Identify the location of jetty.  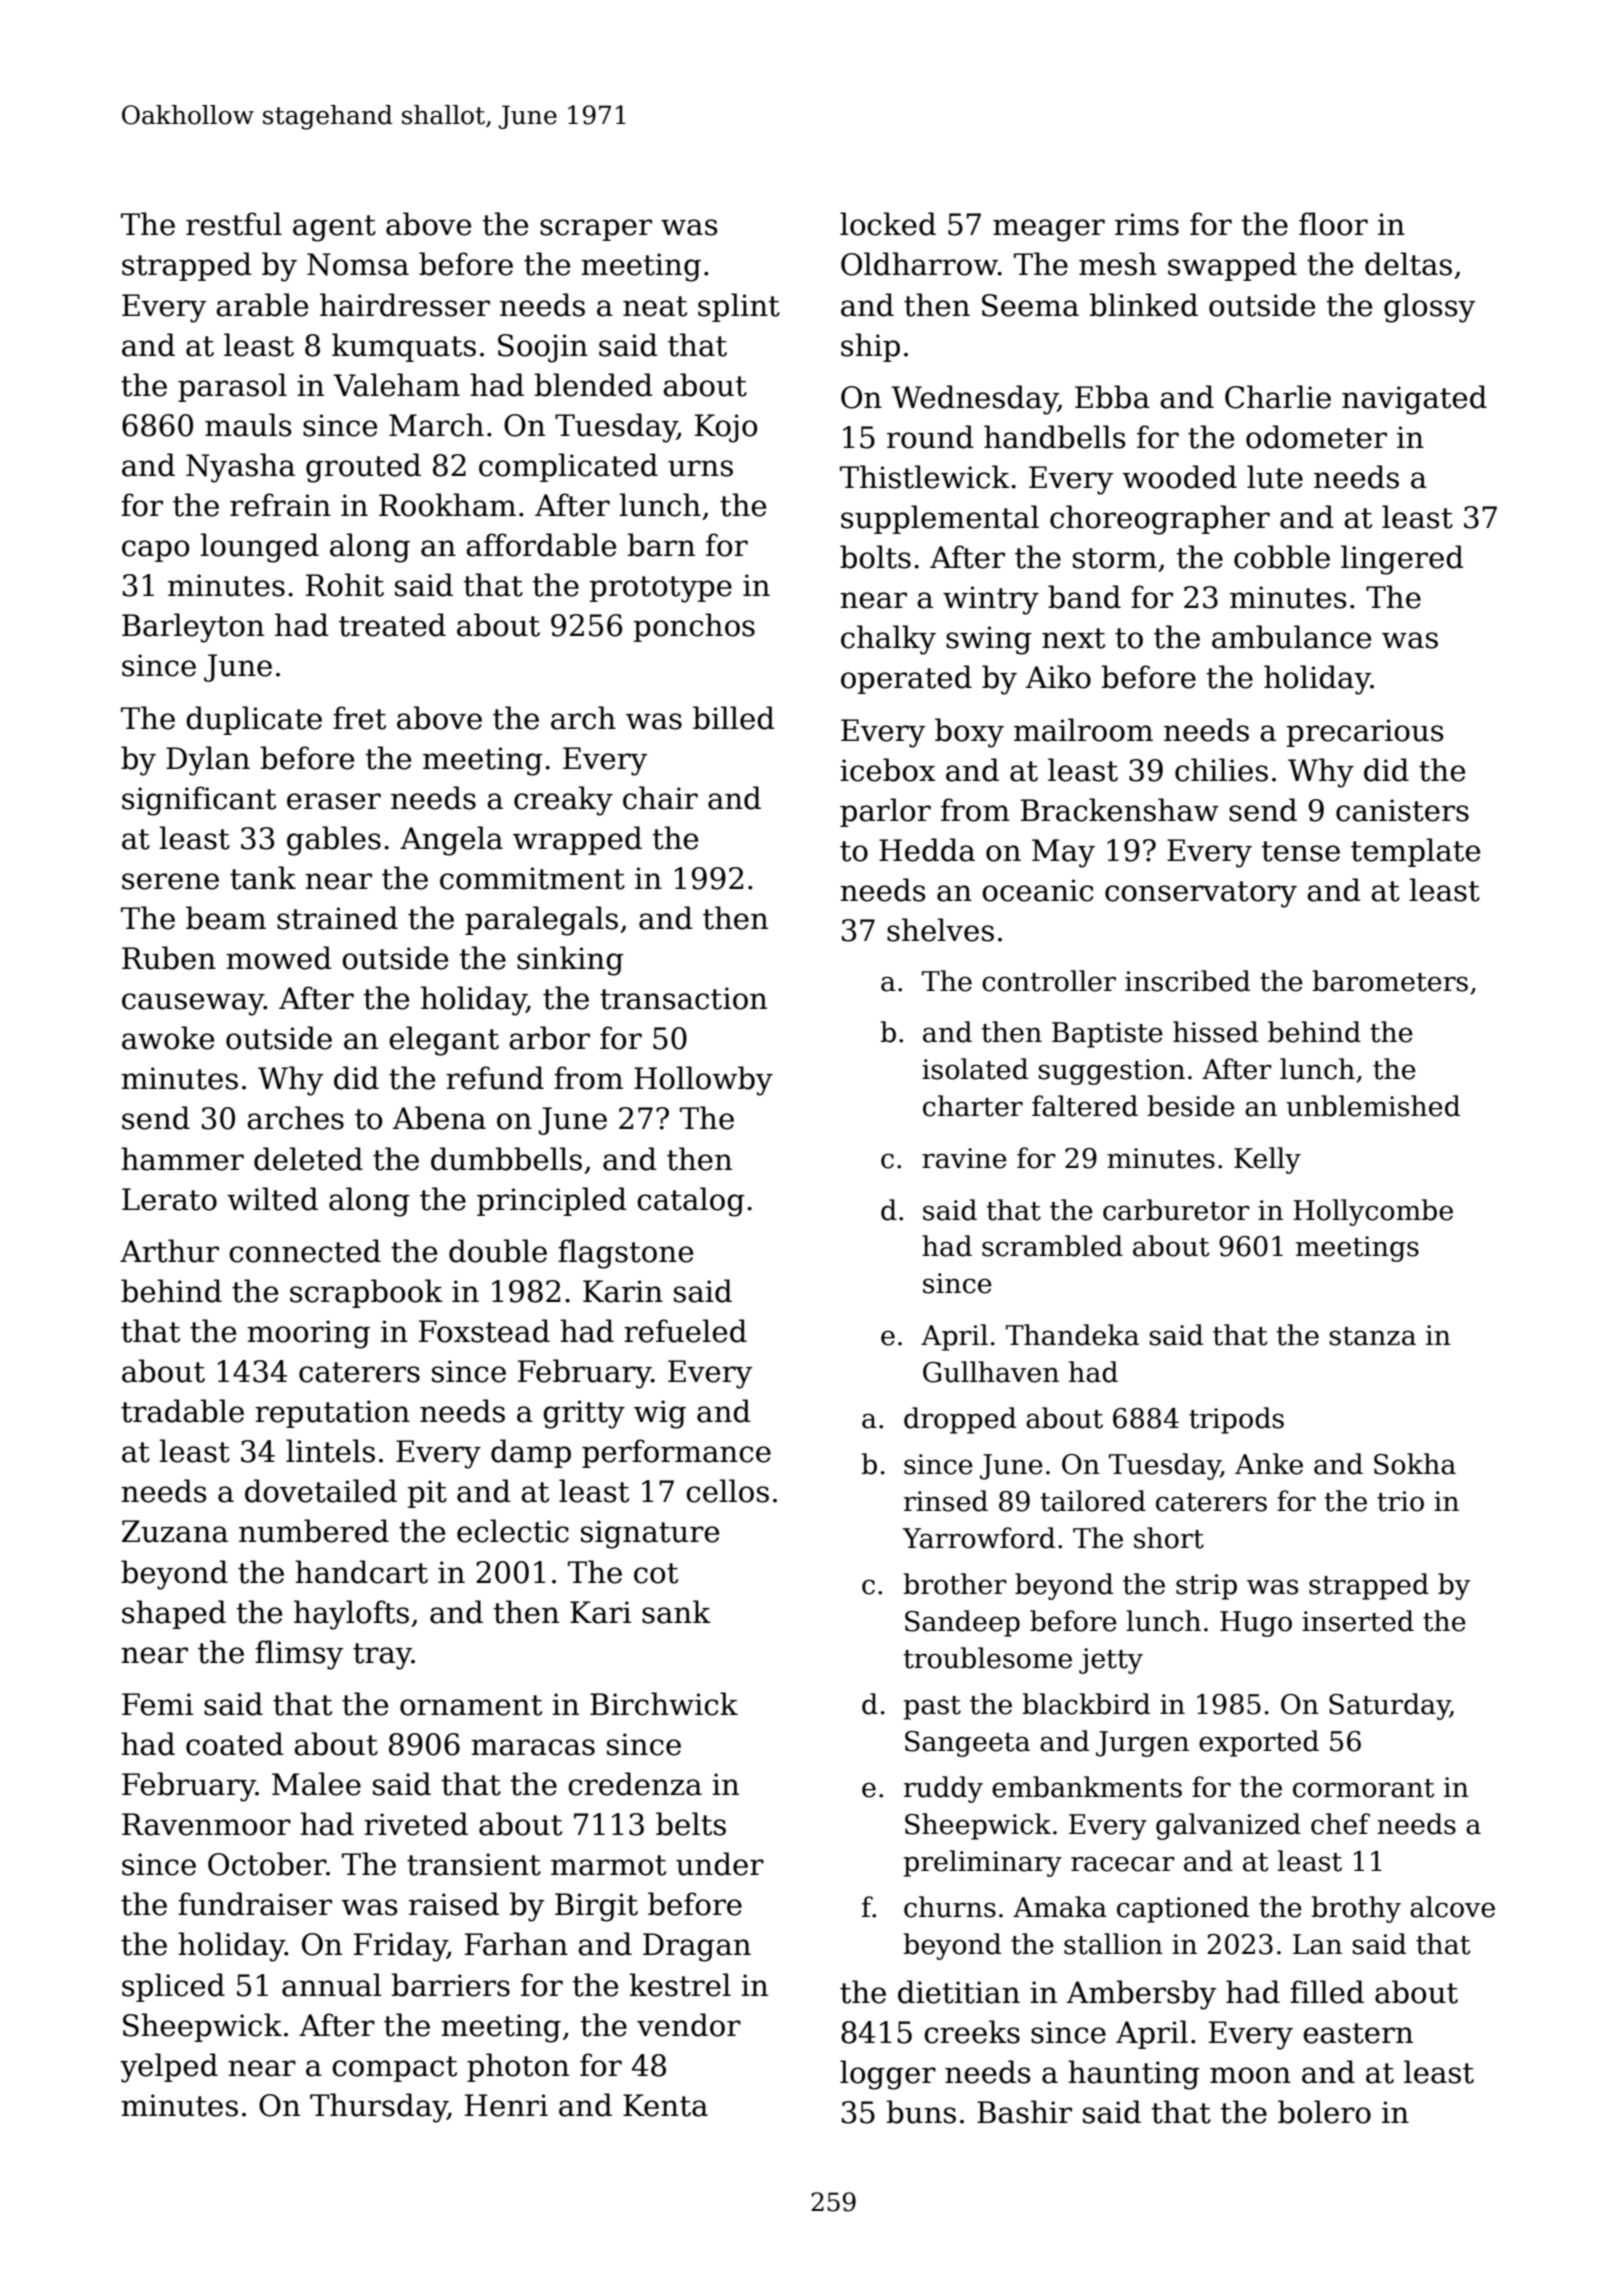
(1111, 1661).
